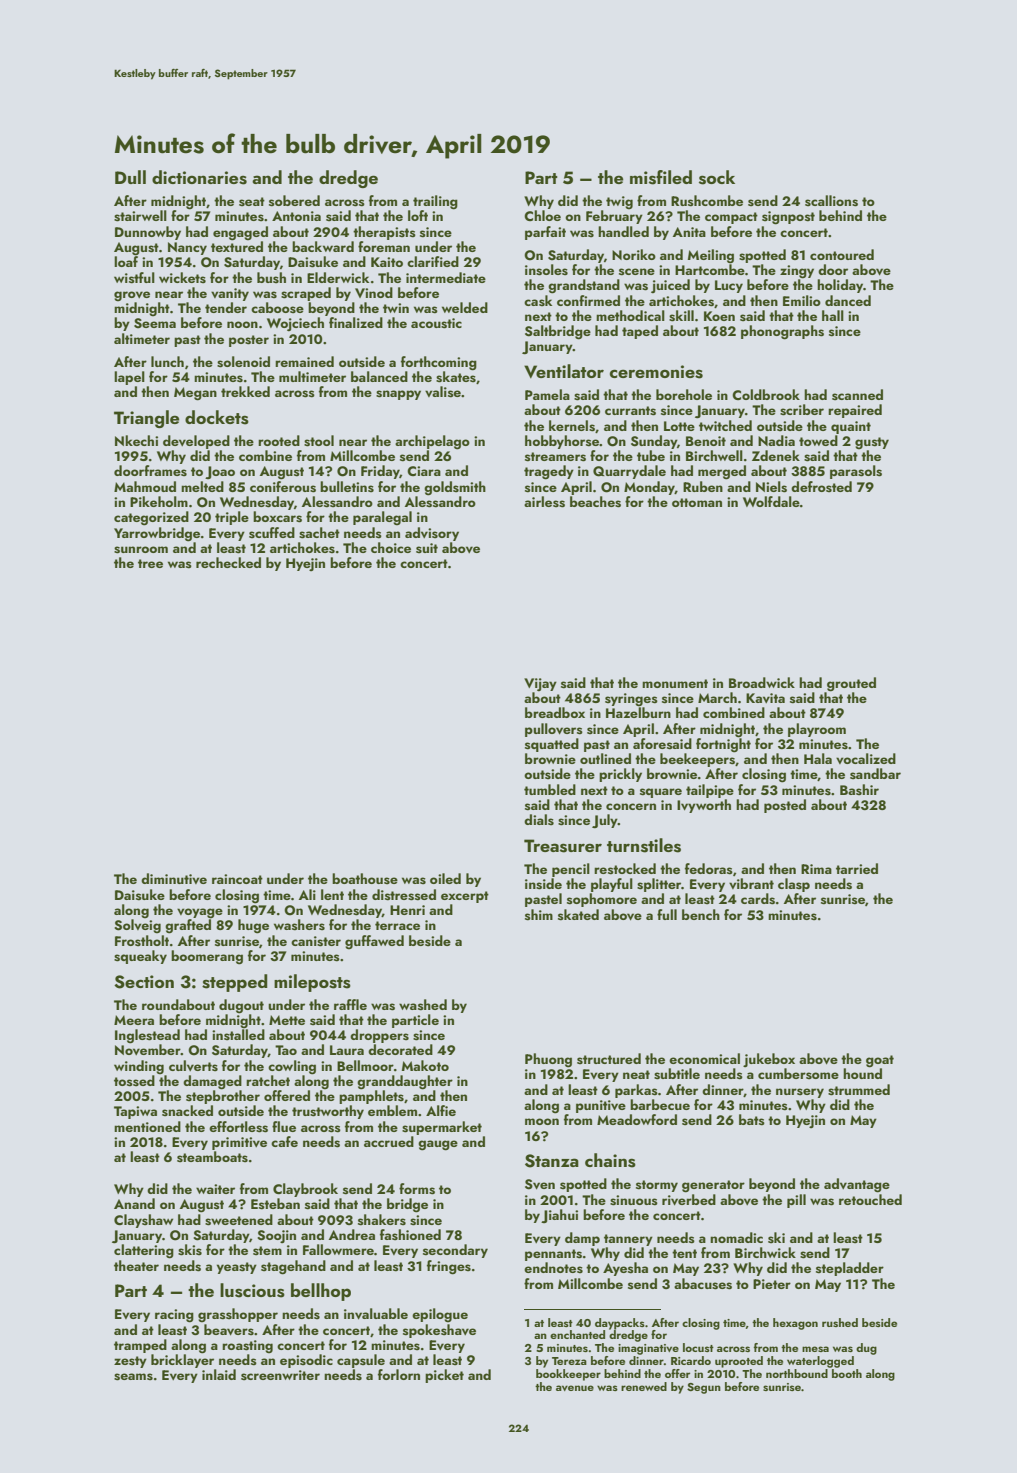  Describe the element at coordinates (316, 941) in the screenshot. I see `canister` at that location.
